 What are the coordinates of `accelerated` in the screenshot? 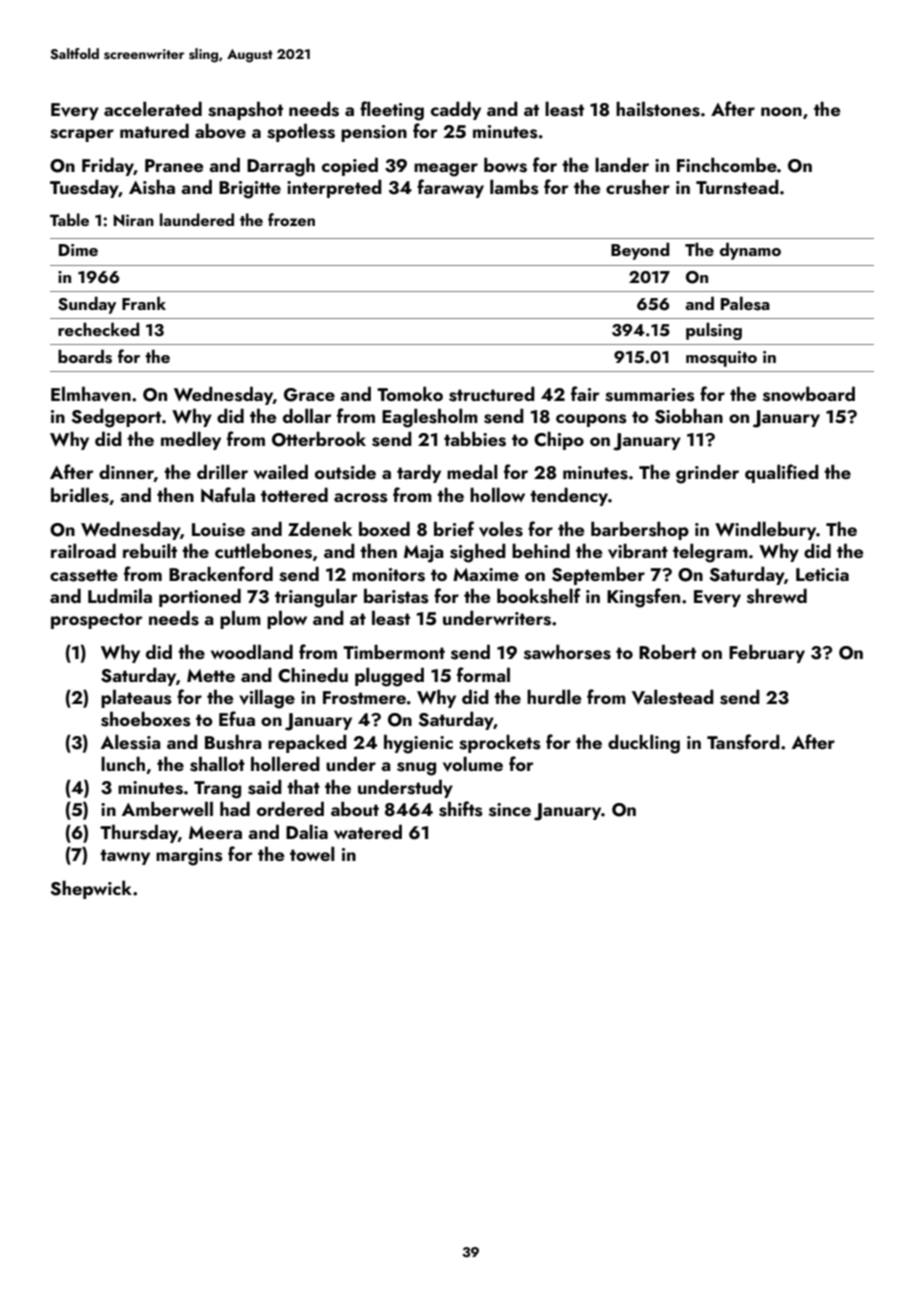 It's located at (153, 108).
